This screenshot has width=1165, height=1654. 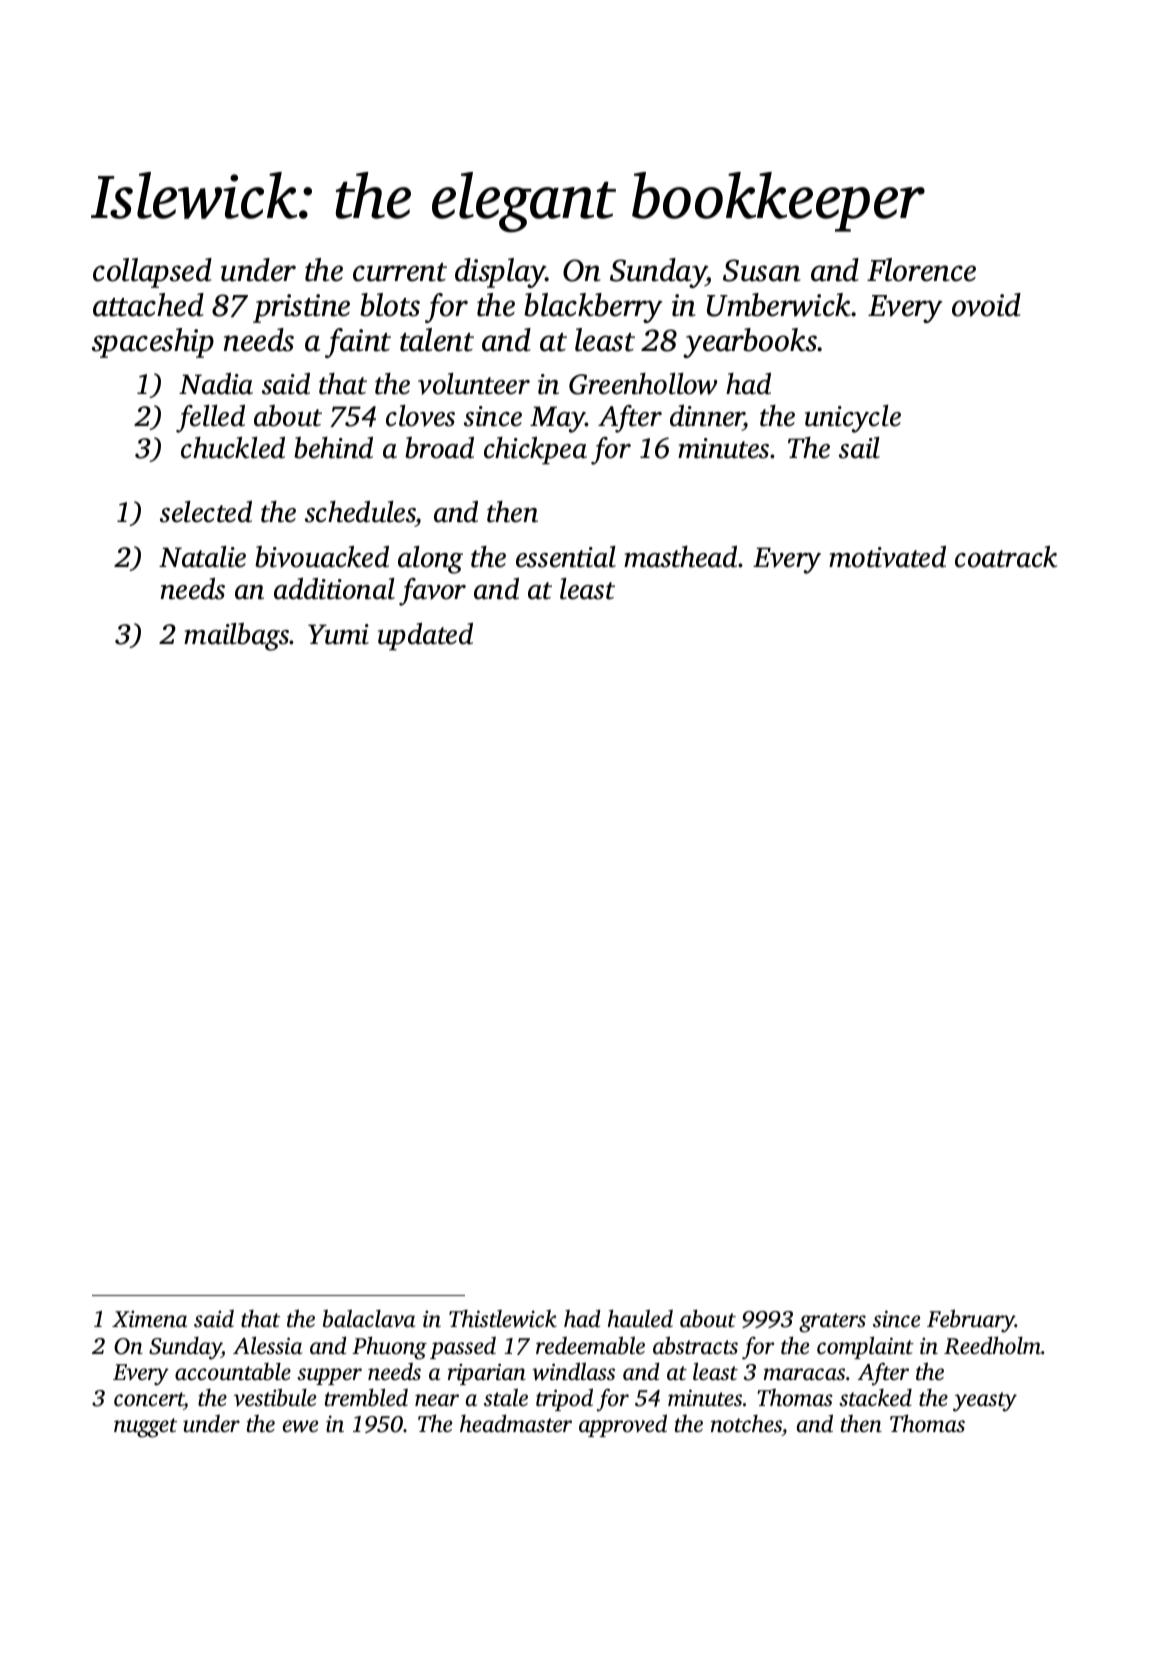 What do you see at coordinates (152, 273) in the screenshot?
I see `collapsed` at bounding box center [152, 273].
